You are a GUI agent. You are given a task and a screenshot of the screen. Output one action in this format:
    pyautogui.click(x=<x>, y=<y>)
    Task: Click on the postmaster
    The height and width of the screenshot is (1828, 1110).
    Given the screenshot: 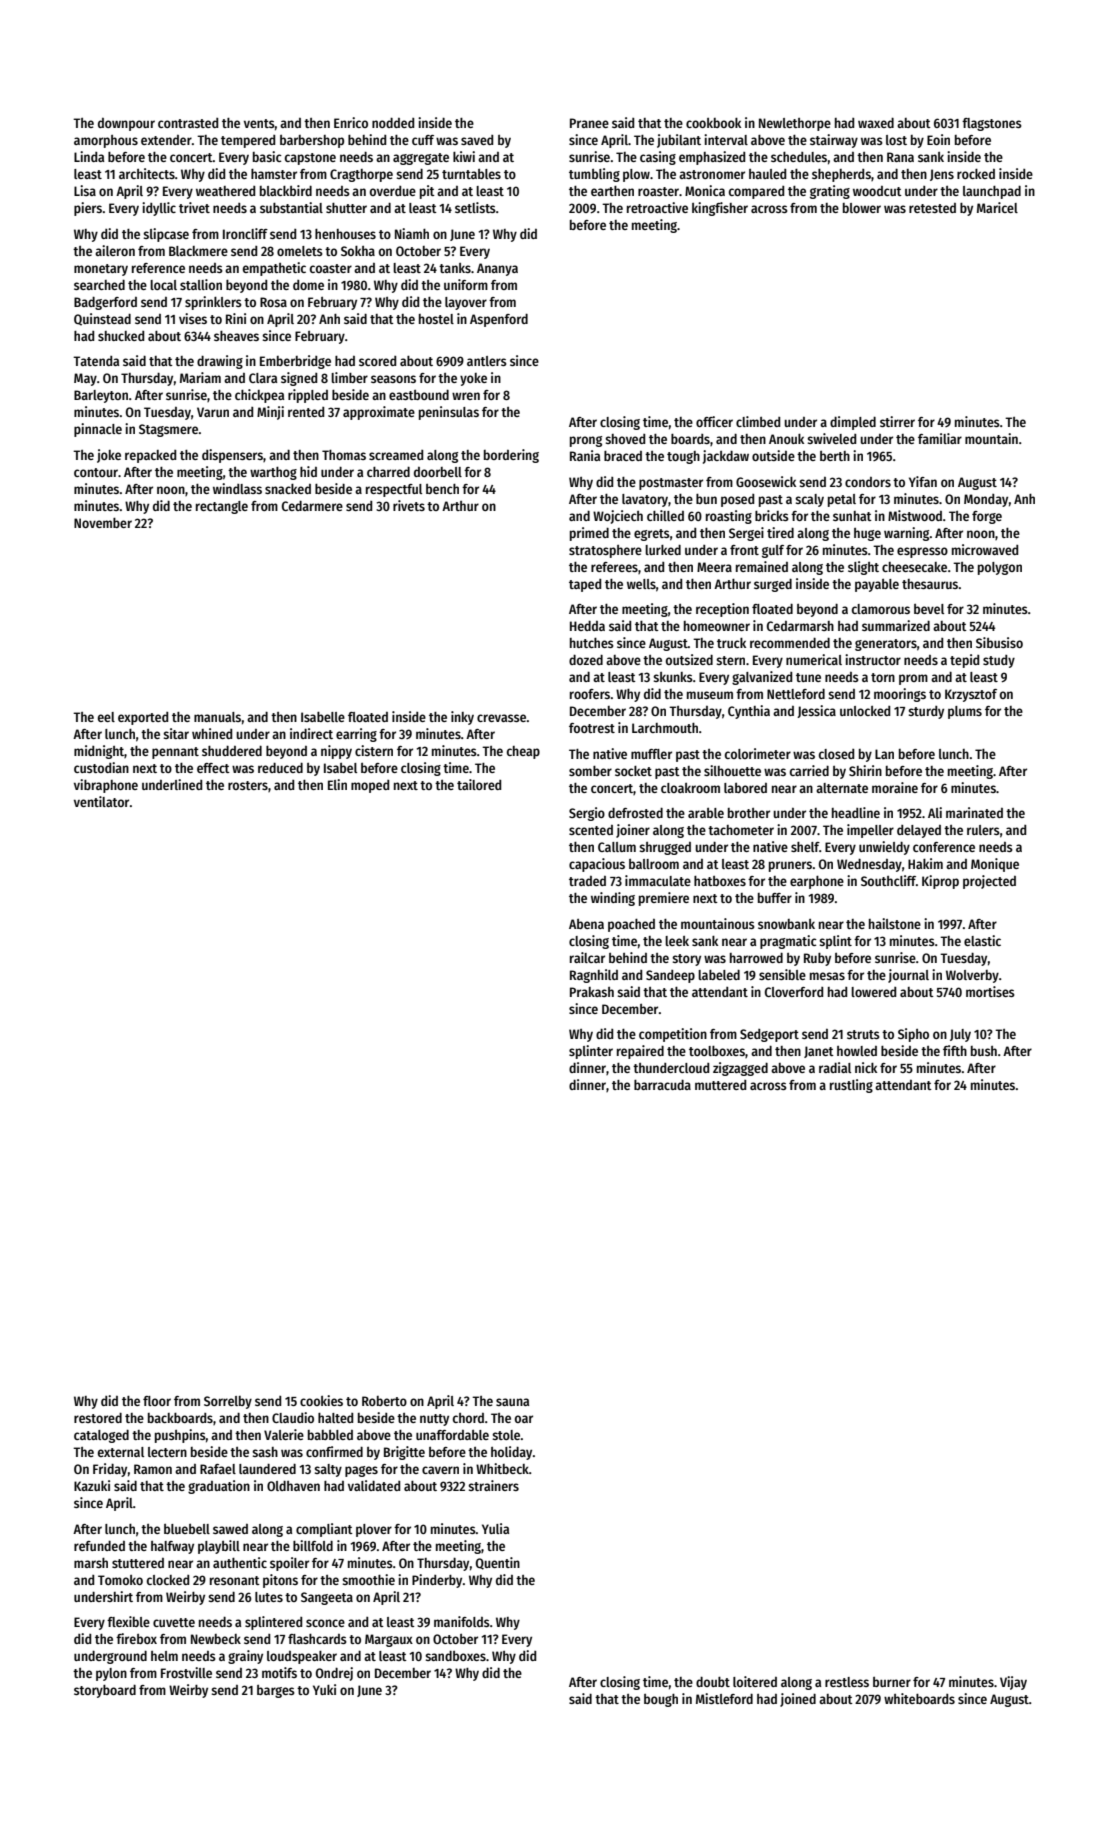 What is the action you would take?
    pyautogui.click(x=671, y=484)
